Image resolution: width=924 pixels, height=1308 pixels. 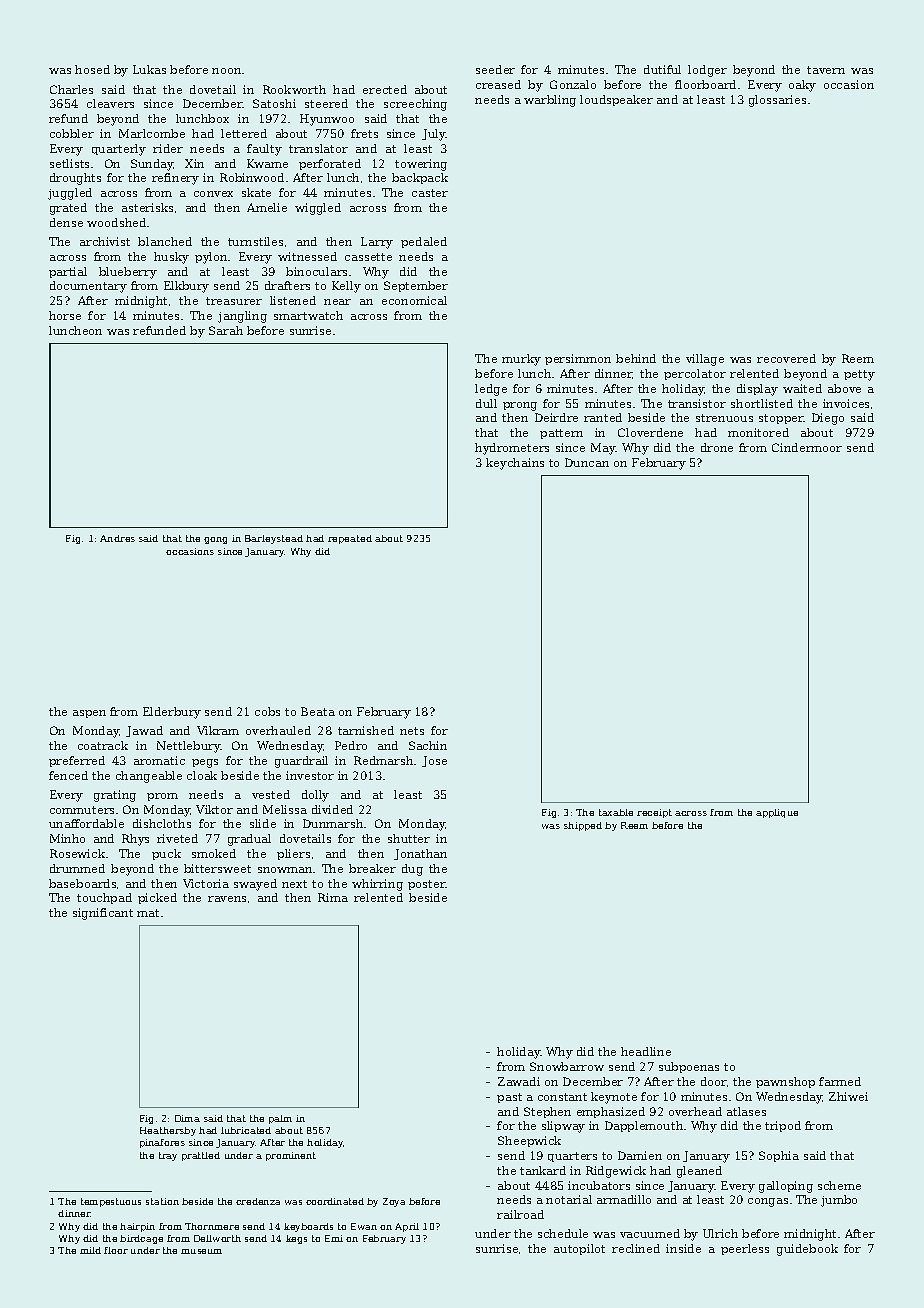 What do you see at coordinates (308, 315) in the screenshot?
I see `smartwatch` at bounding box center [308, 315].
